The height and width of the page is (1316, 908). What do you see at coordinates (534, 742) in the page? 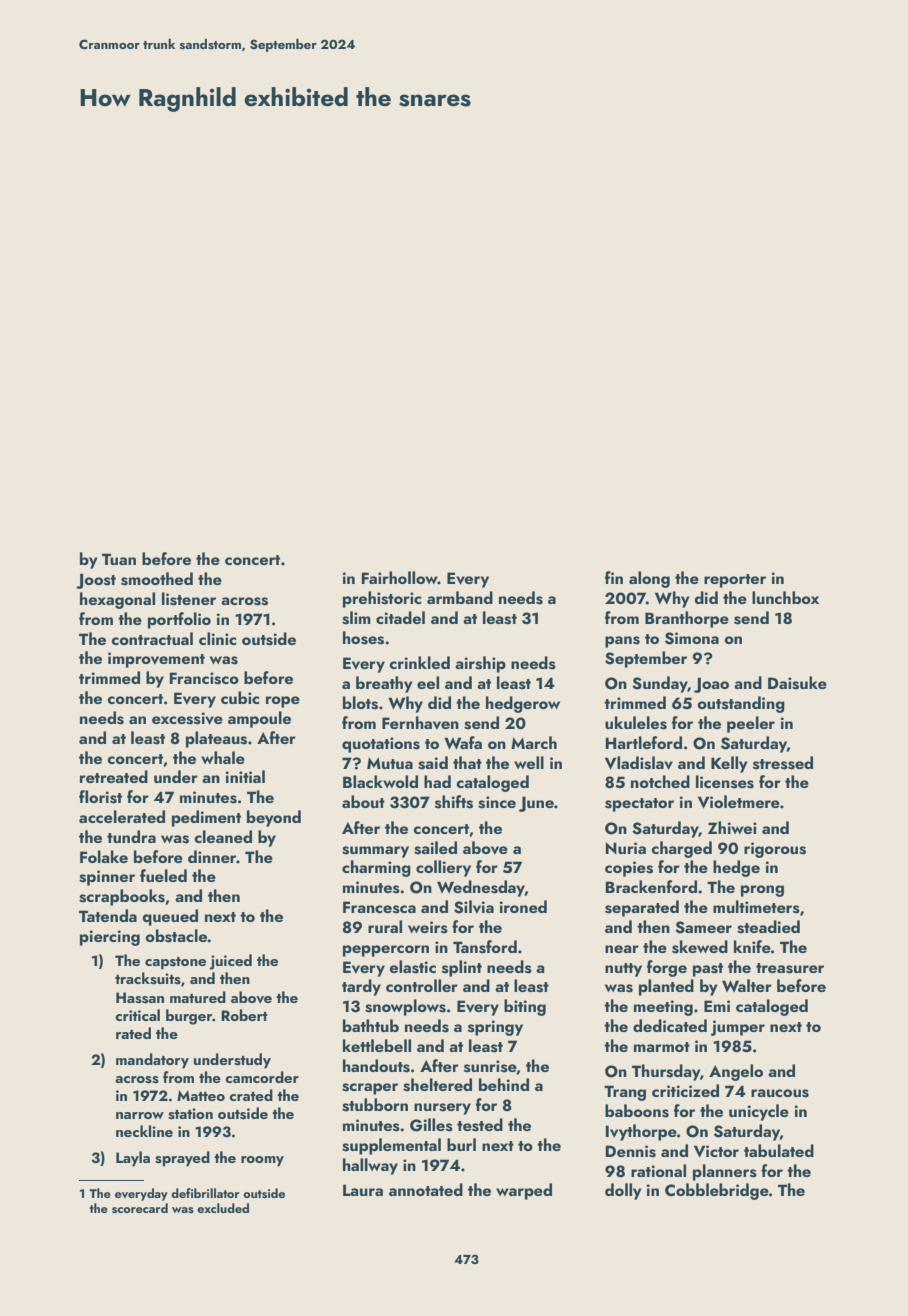
I see `March` at bounding box center [534, 742].
